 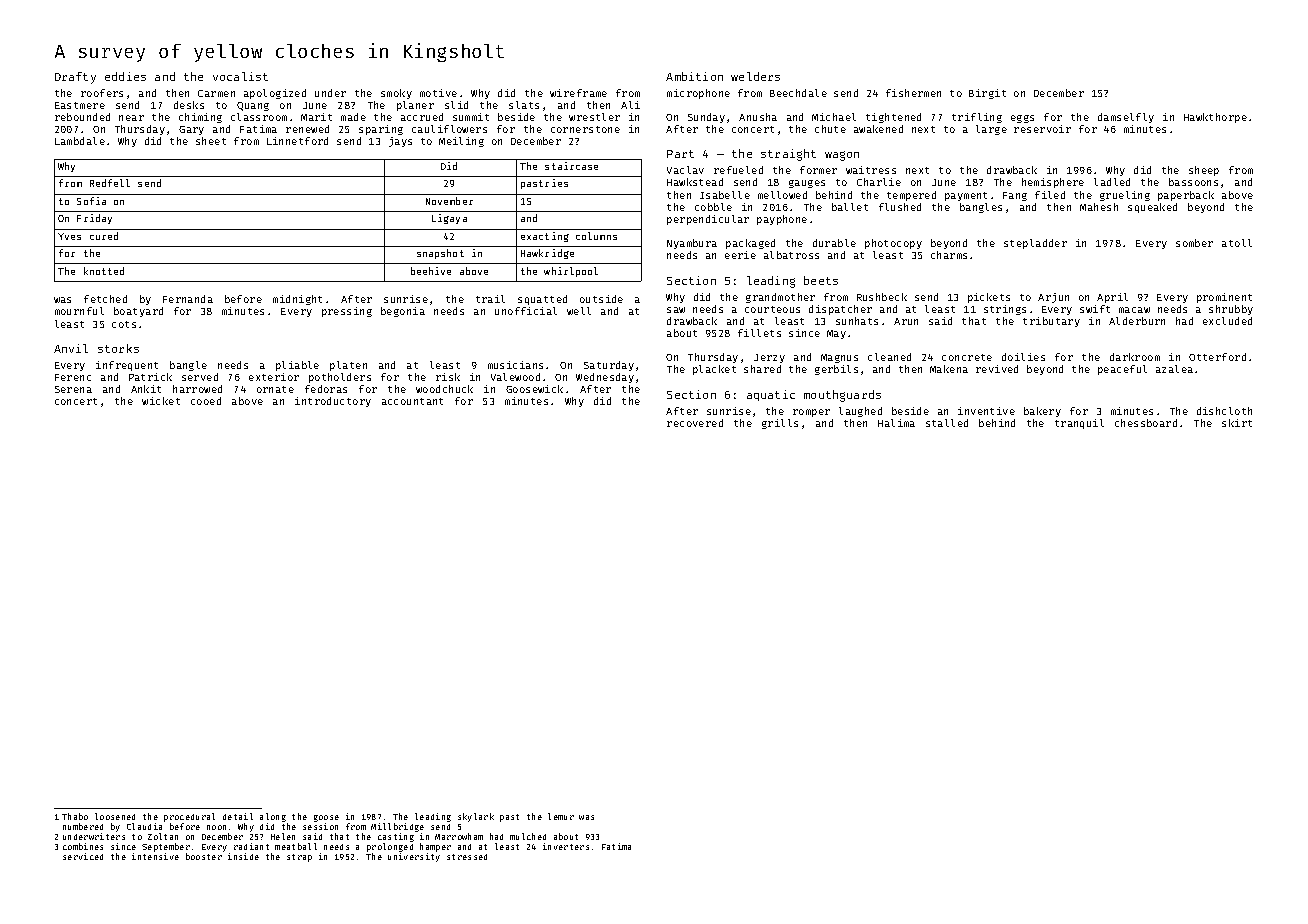 What do you see at coordinates (755, 76) in the screenshot?
I see `welders` at bounding box center [755, 76].
